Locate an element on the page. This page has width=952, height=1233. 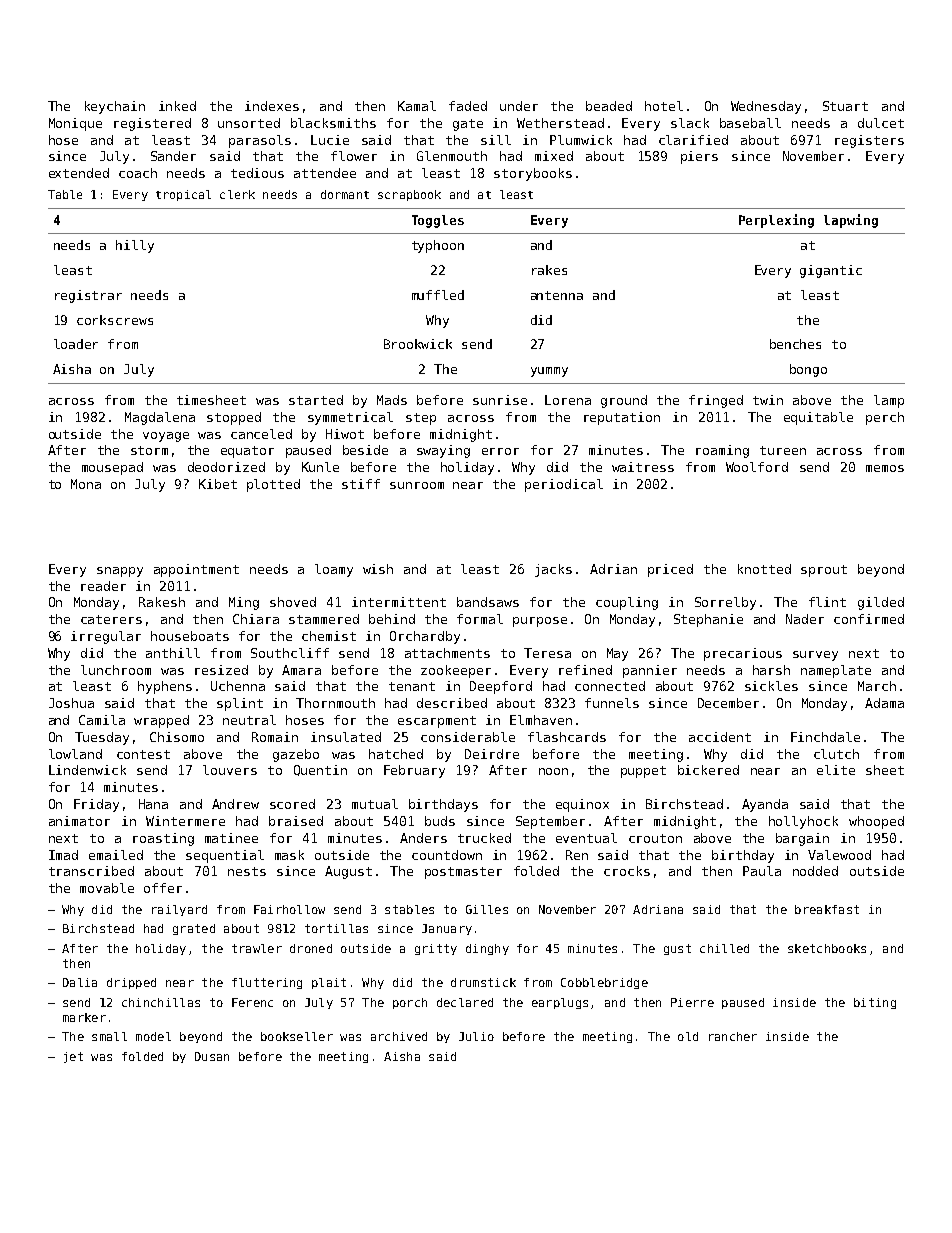
Elmhaven is located at coordinates (541, 720).
